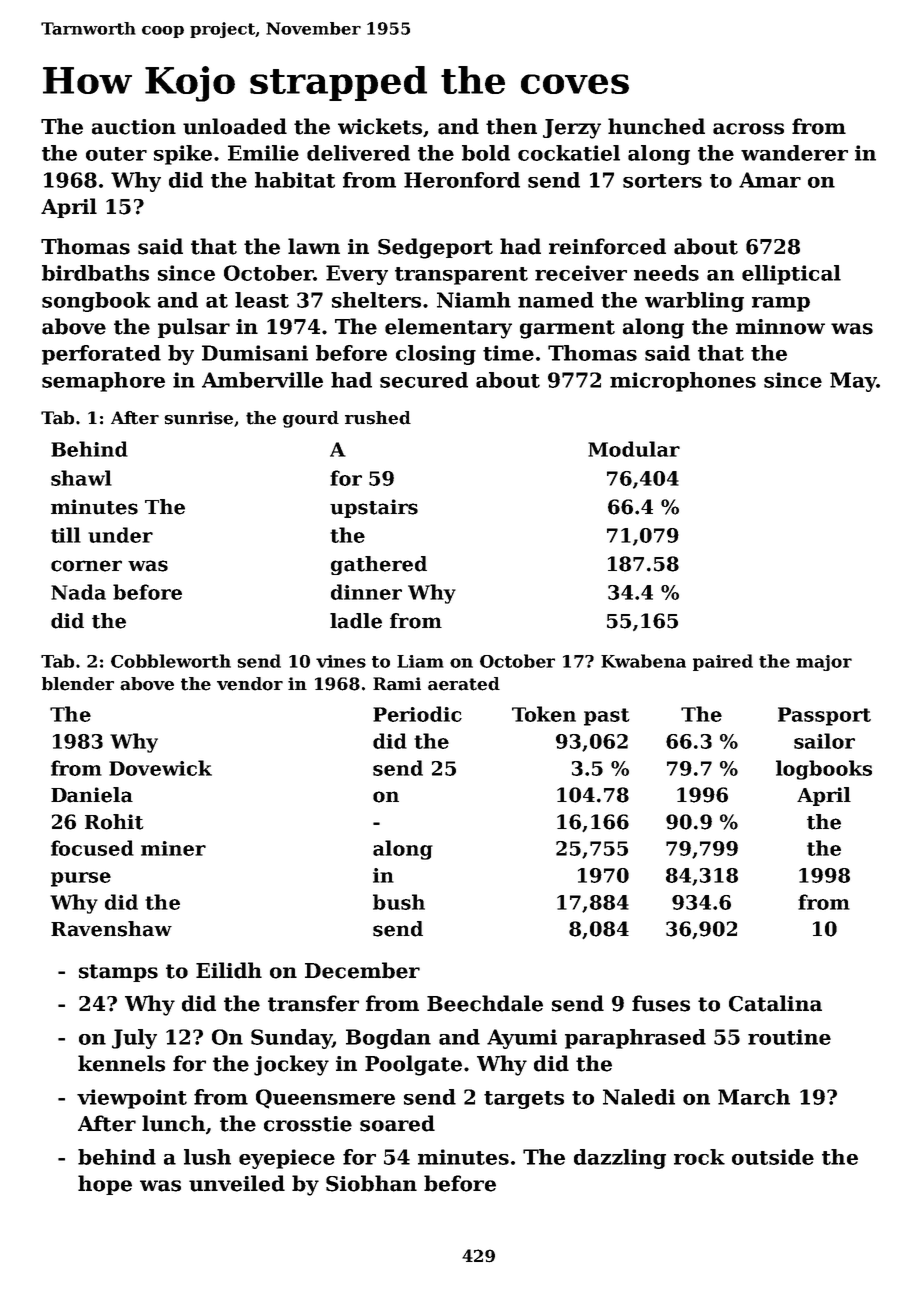  I want to click on delivered, so click(358, 153).
